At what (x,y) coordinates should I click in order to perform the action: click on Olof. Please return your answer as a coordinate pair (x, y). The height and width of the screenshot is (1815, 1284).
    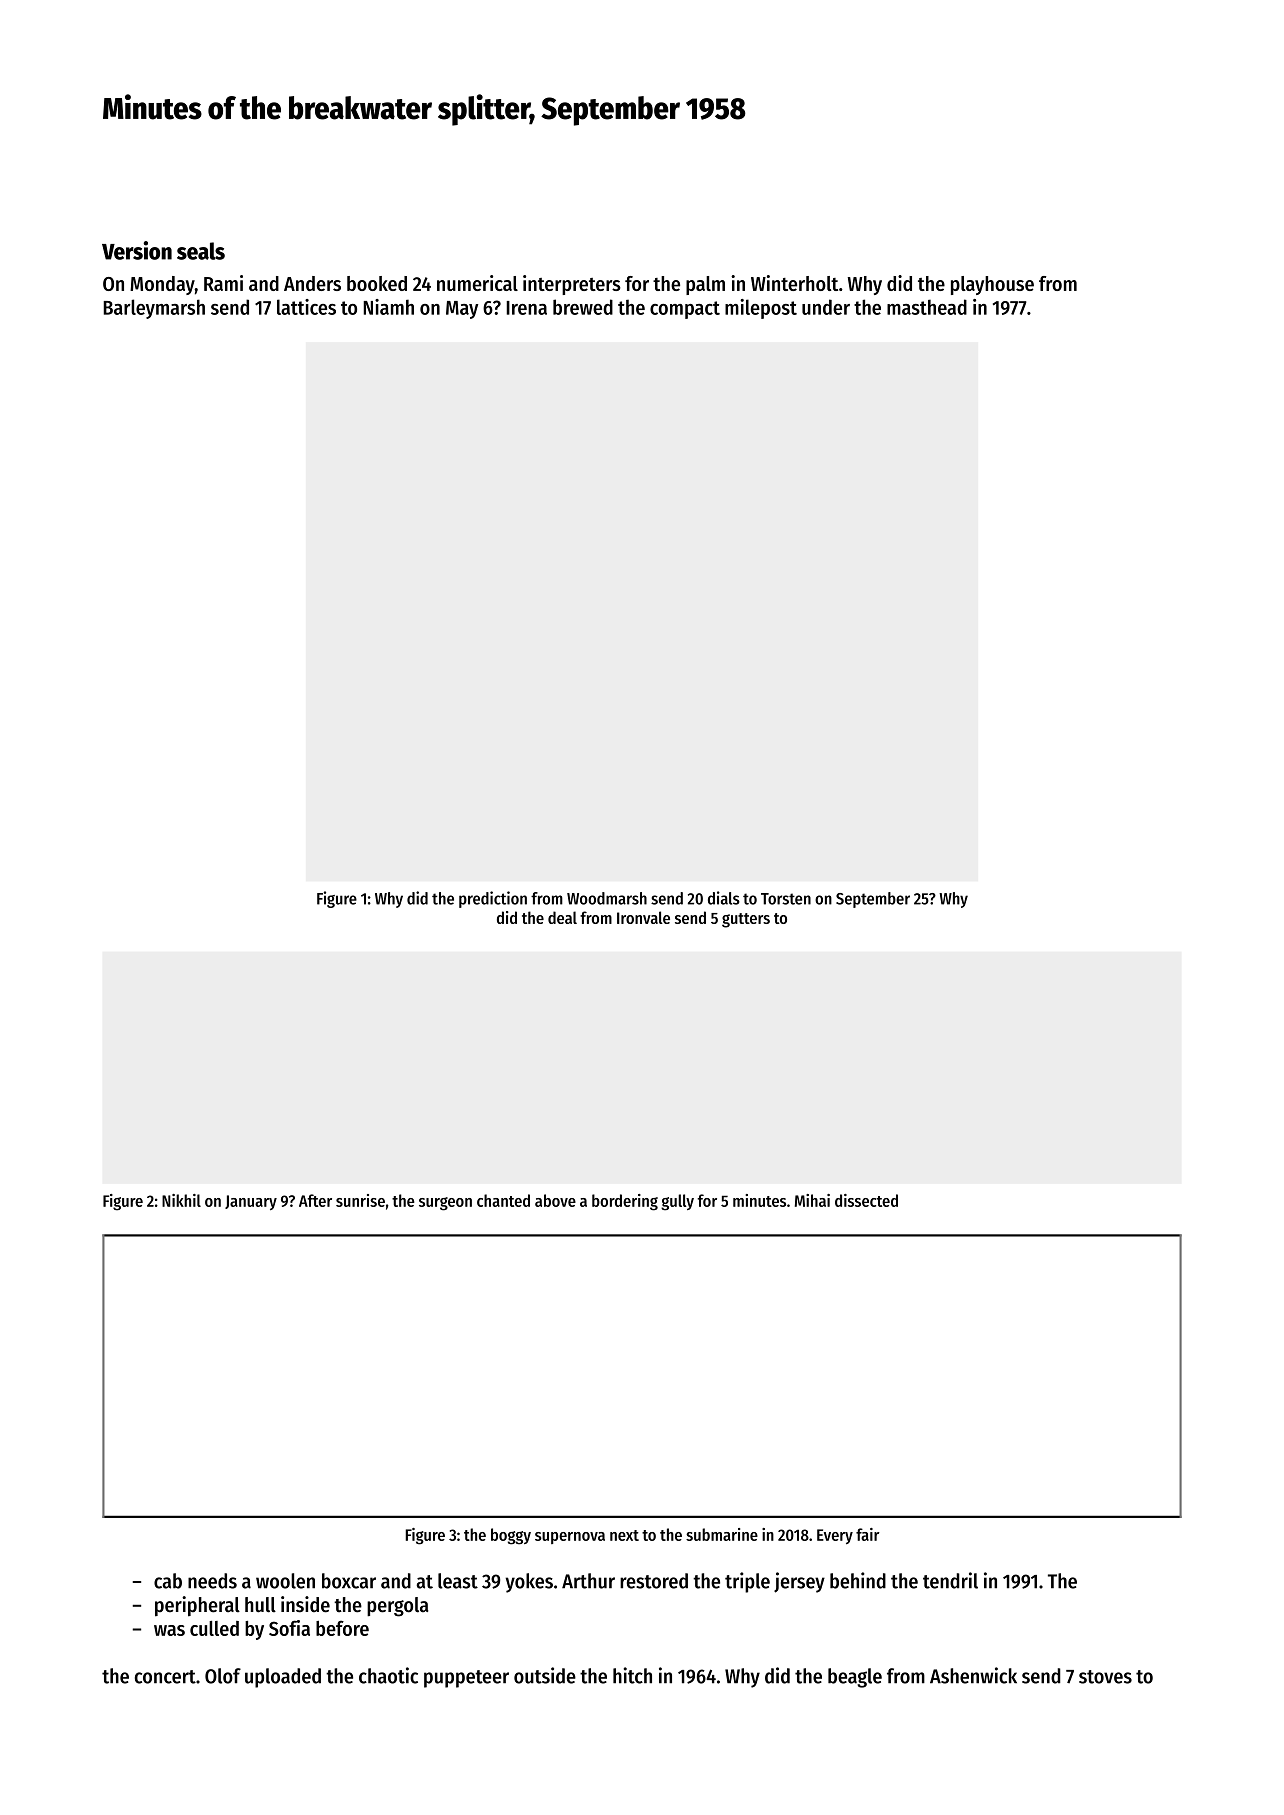
    Looking at the image, I should click on (223, 1676).
